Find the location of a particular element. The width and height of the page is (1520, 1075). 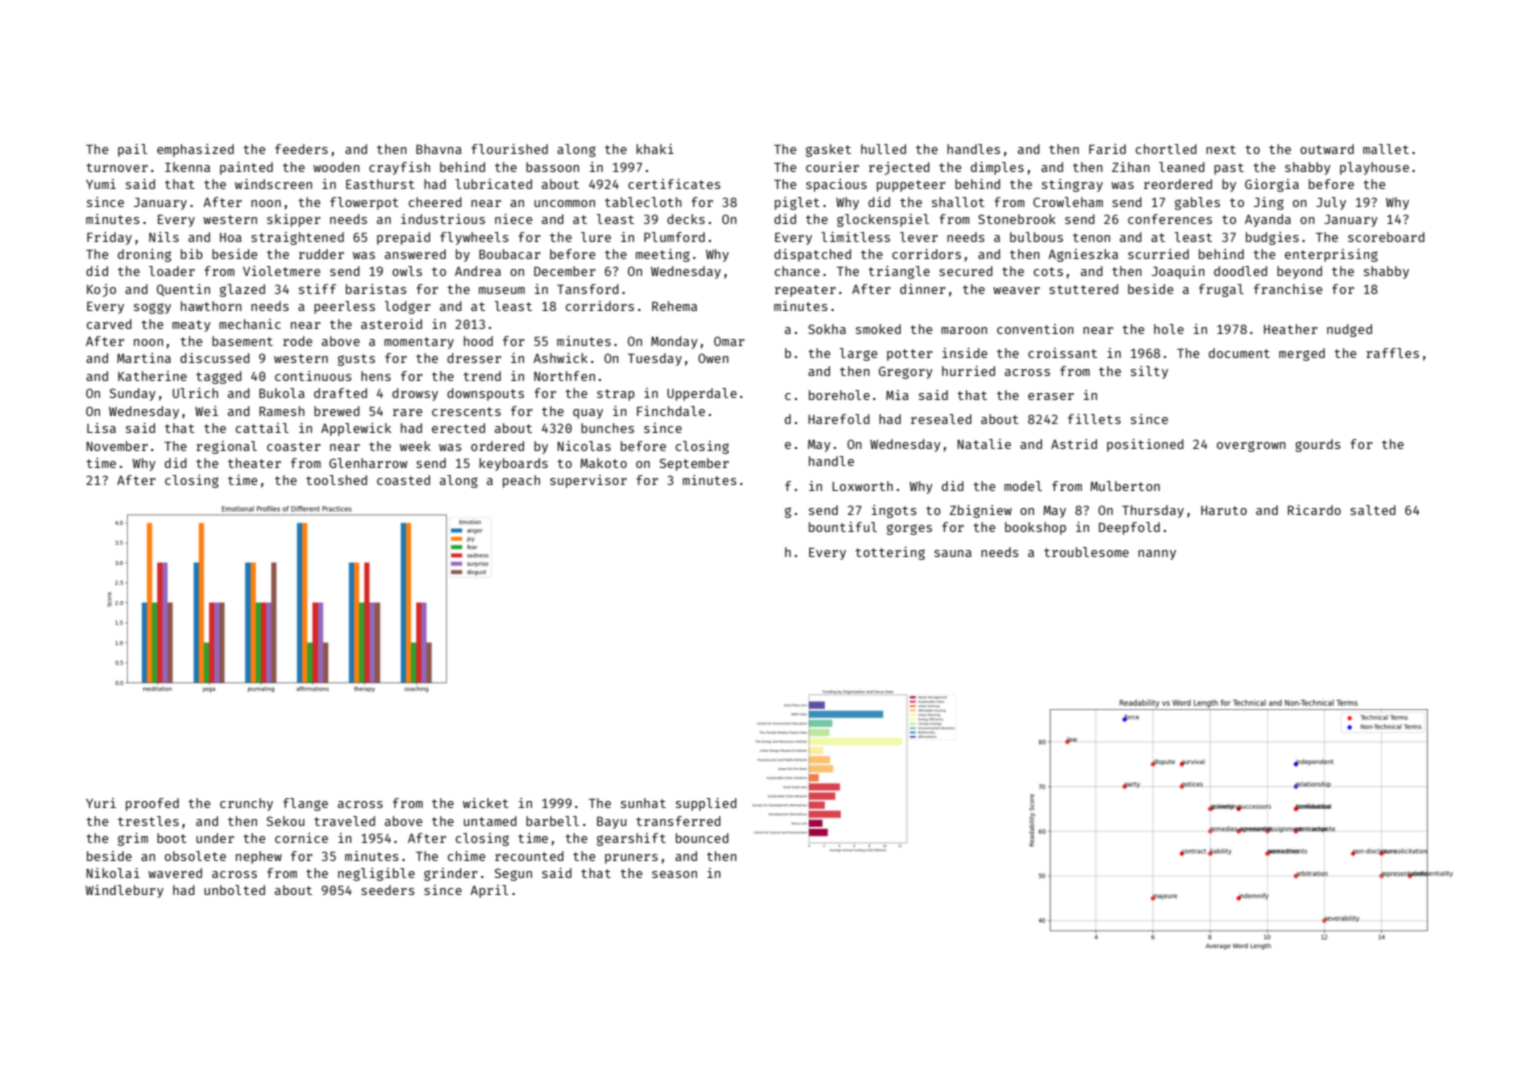

potter is located at coordinates (910, 355).
